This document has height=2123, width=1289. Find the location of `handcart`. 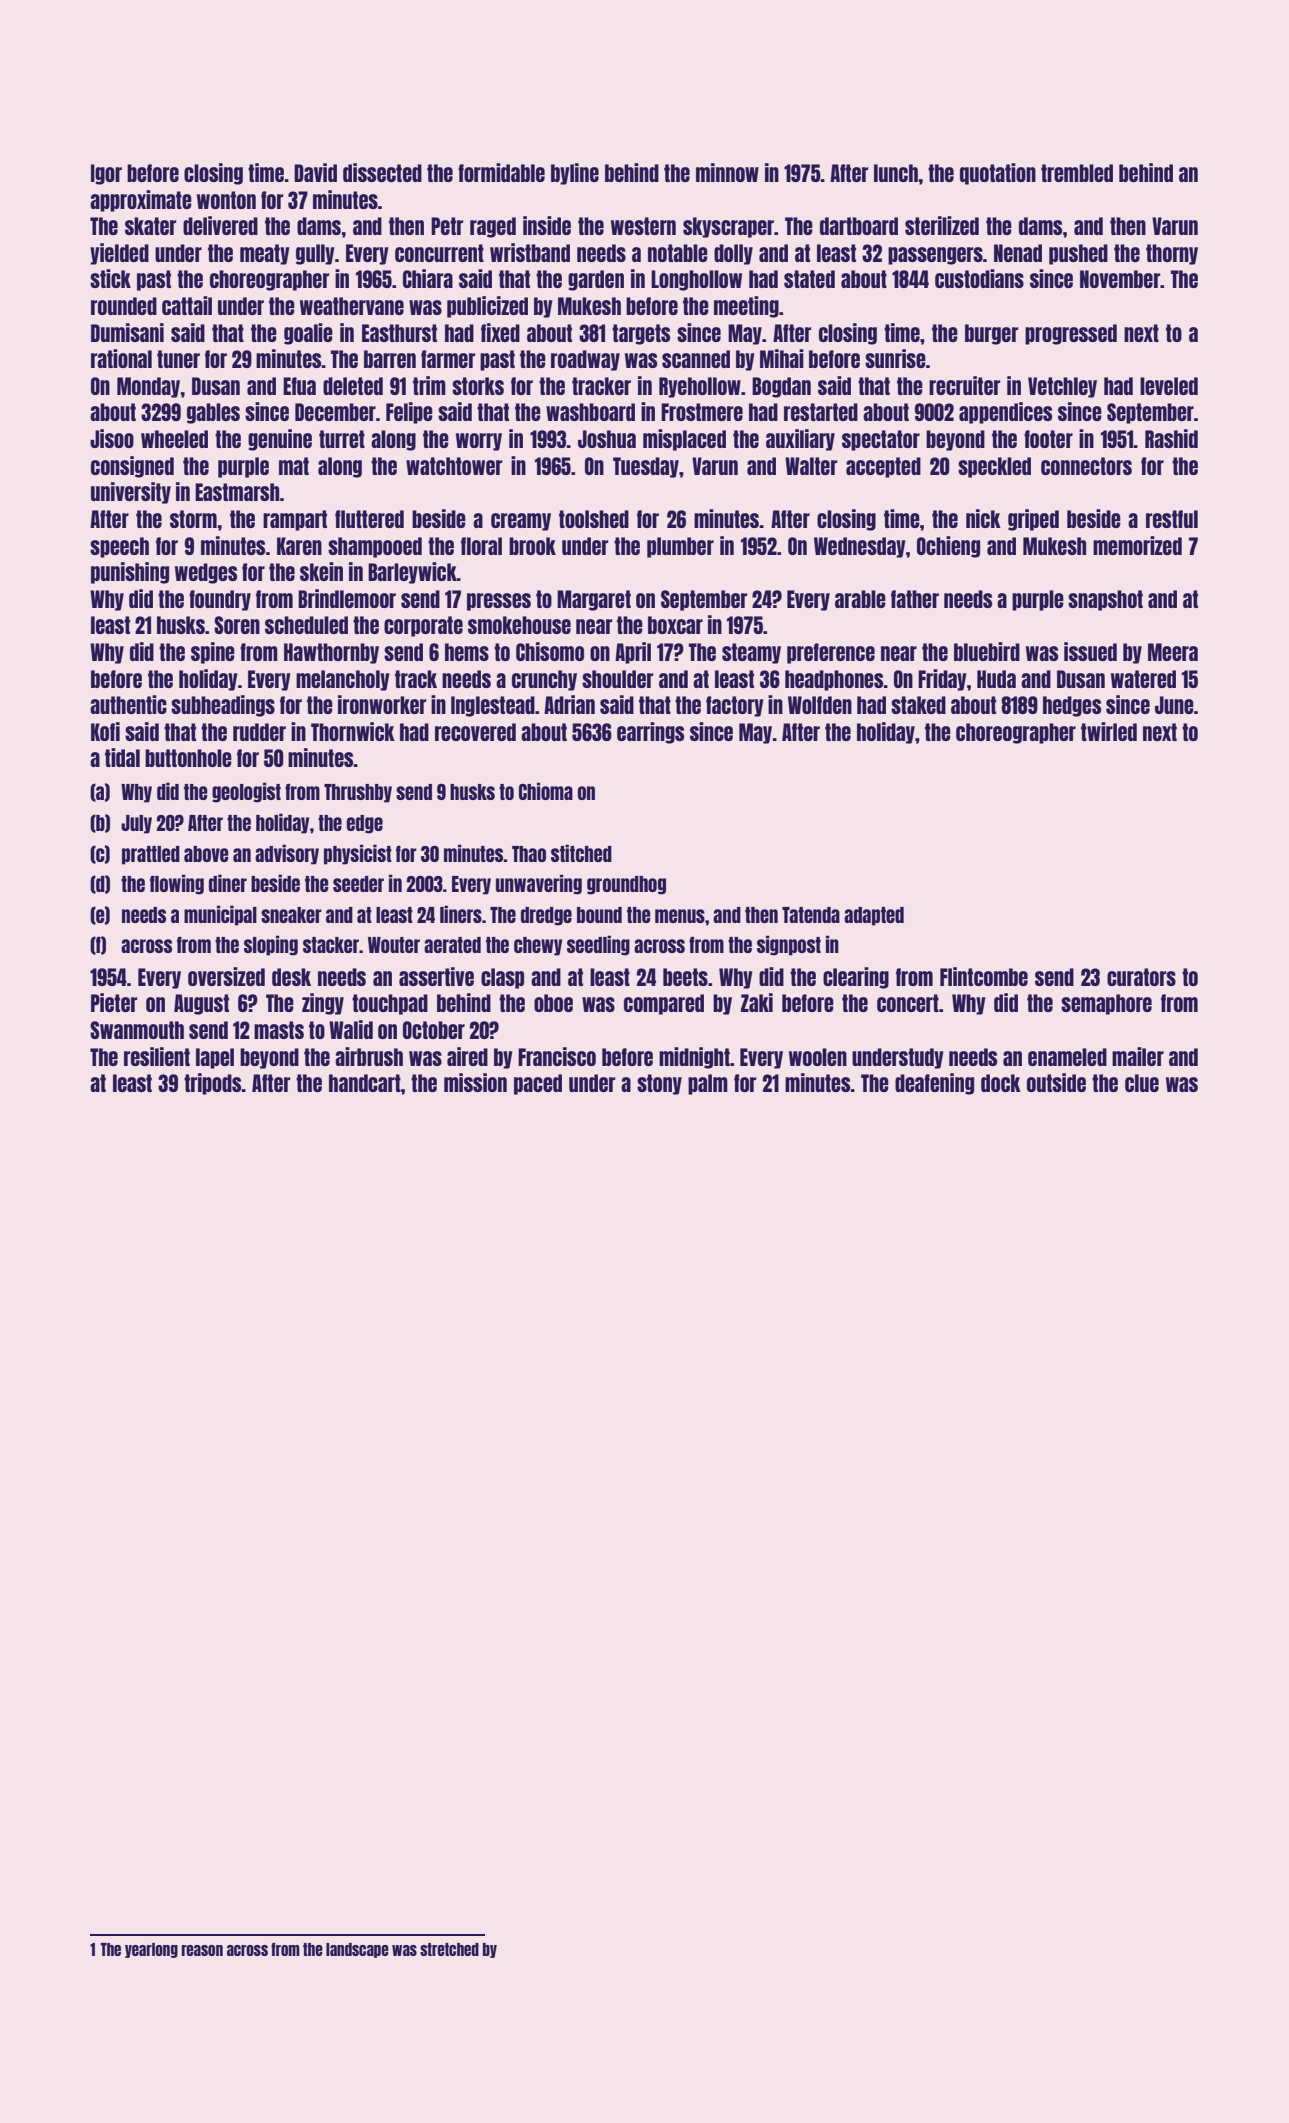

handcart is located at coordinates (365, 1083).
